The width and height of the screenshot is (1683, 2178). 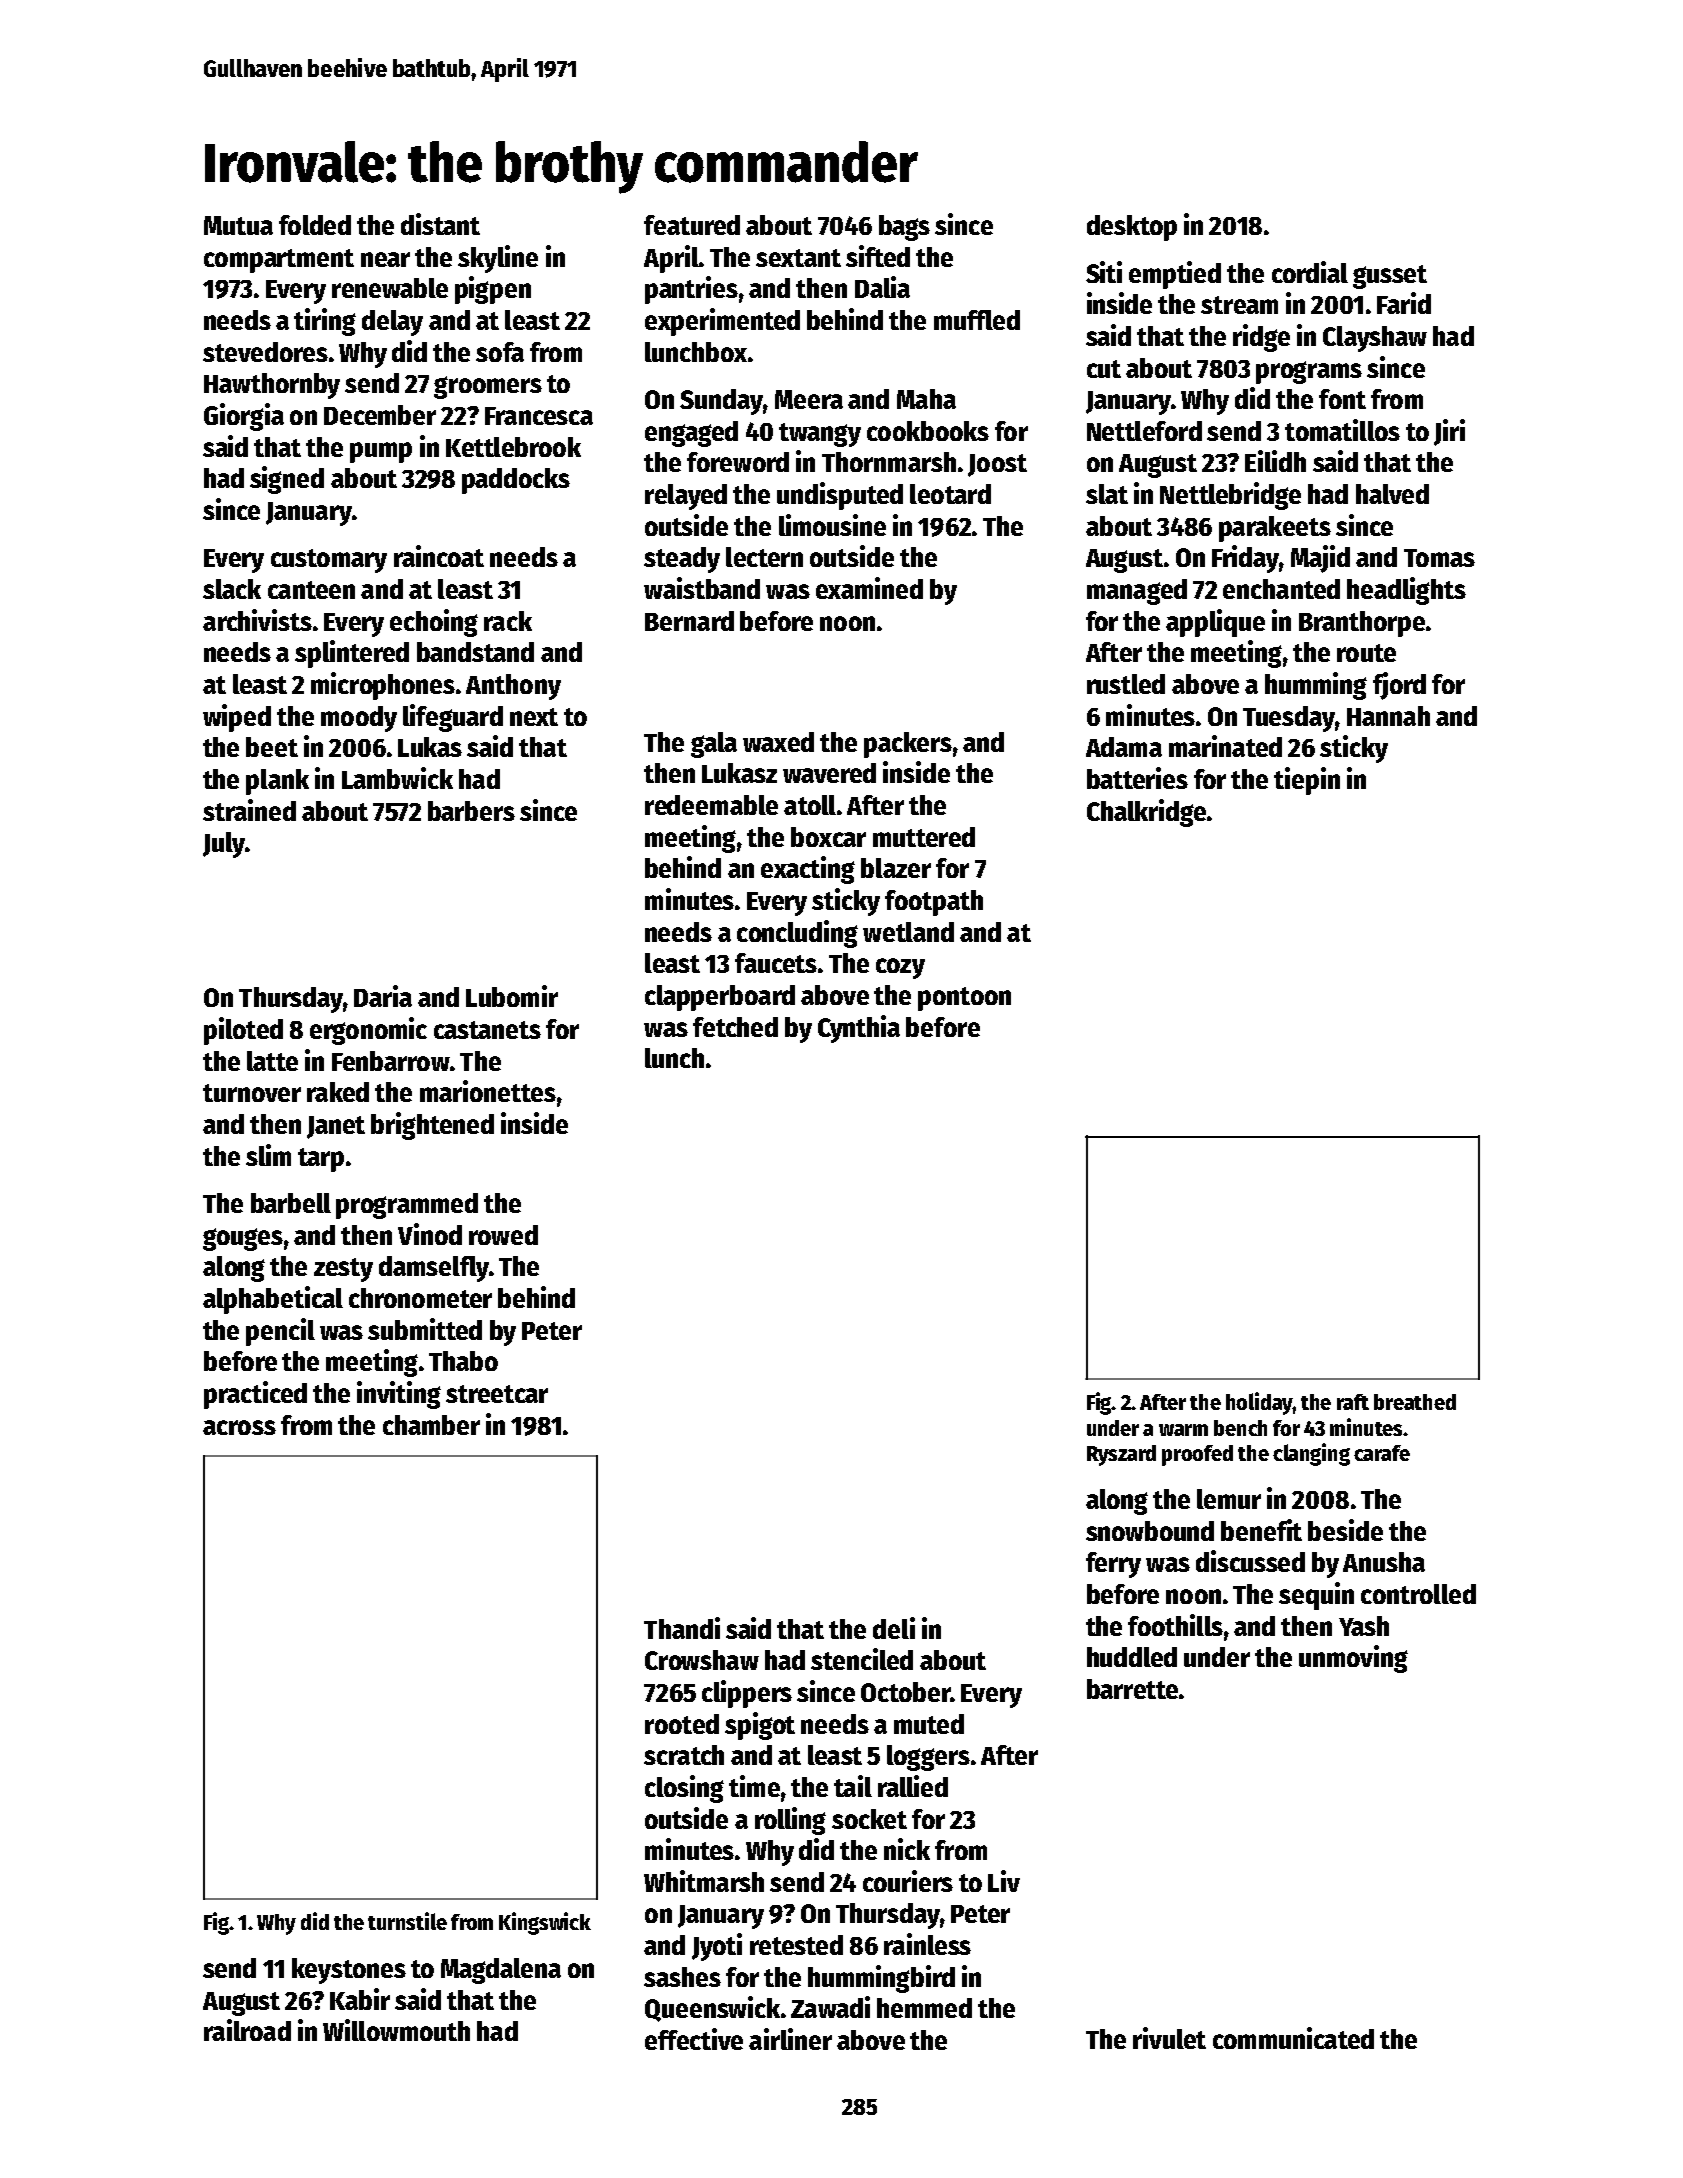 What do you see at coordinates (1261, 1530) in the screenshot?
I see `benefit` at bounding box center [1261, 1530].
